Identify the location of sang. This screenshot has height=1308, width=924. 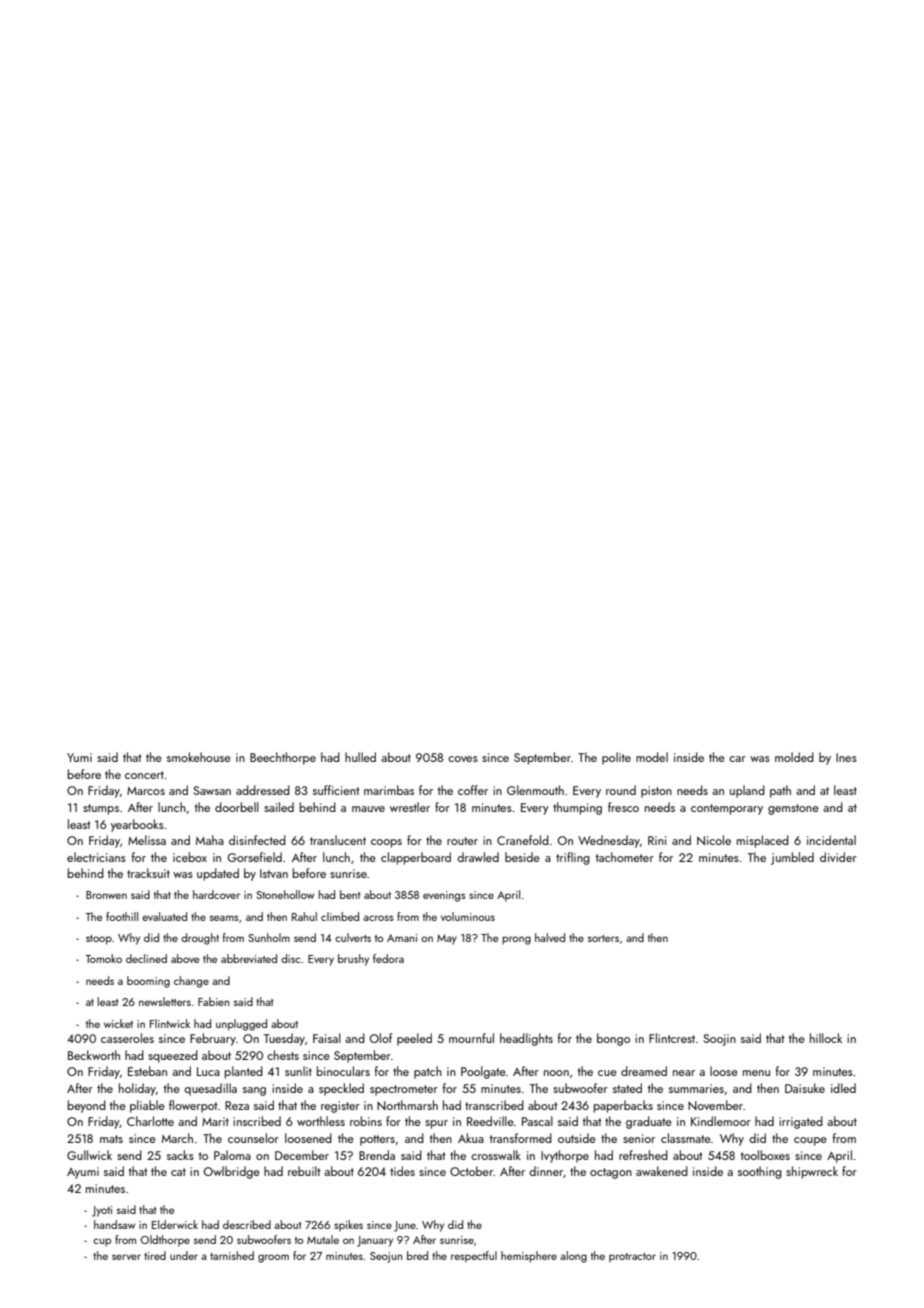
(254, 1091).
